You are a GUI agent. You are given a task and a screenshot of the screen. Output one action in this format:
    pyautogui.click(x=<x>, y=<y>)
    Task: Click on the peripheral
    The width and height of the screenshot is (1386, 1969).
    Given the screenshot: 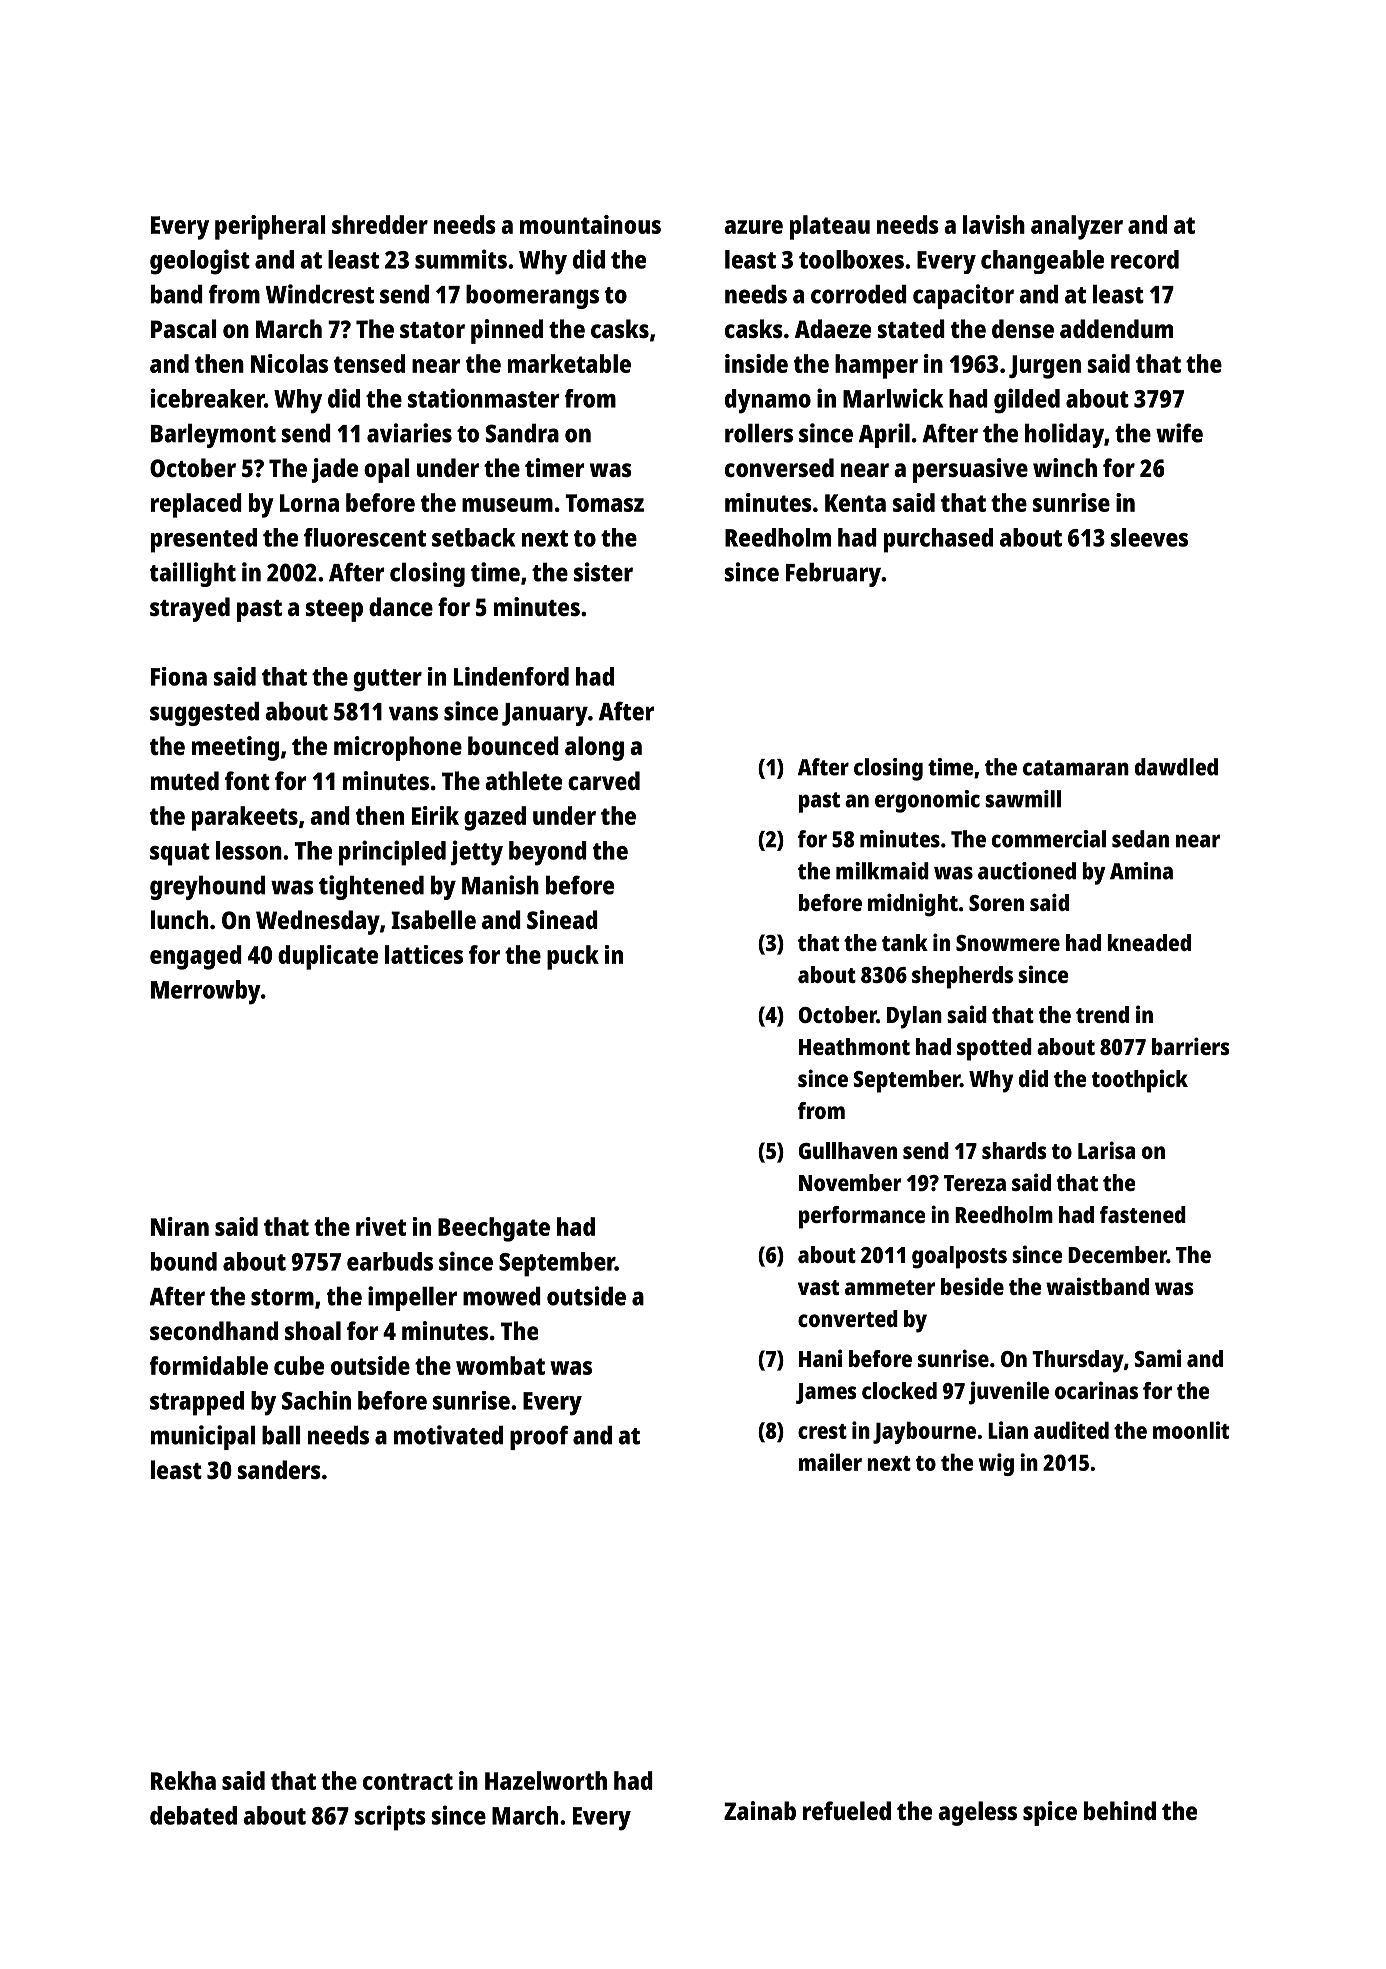 What is the action you would take?
    pyautogui.click(x=270, y=227)
